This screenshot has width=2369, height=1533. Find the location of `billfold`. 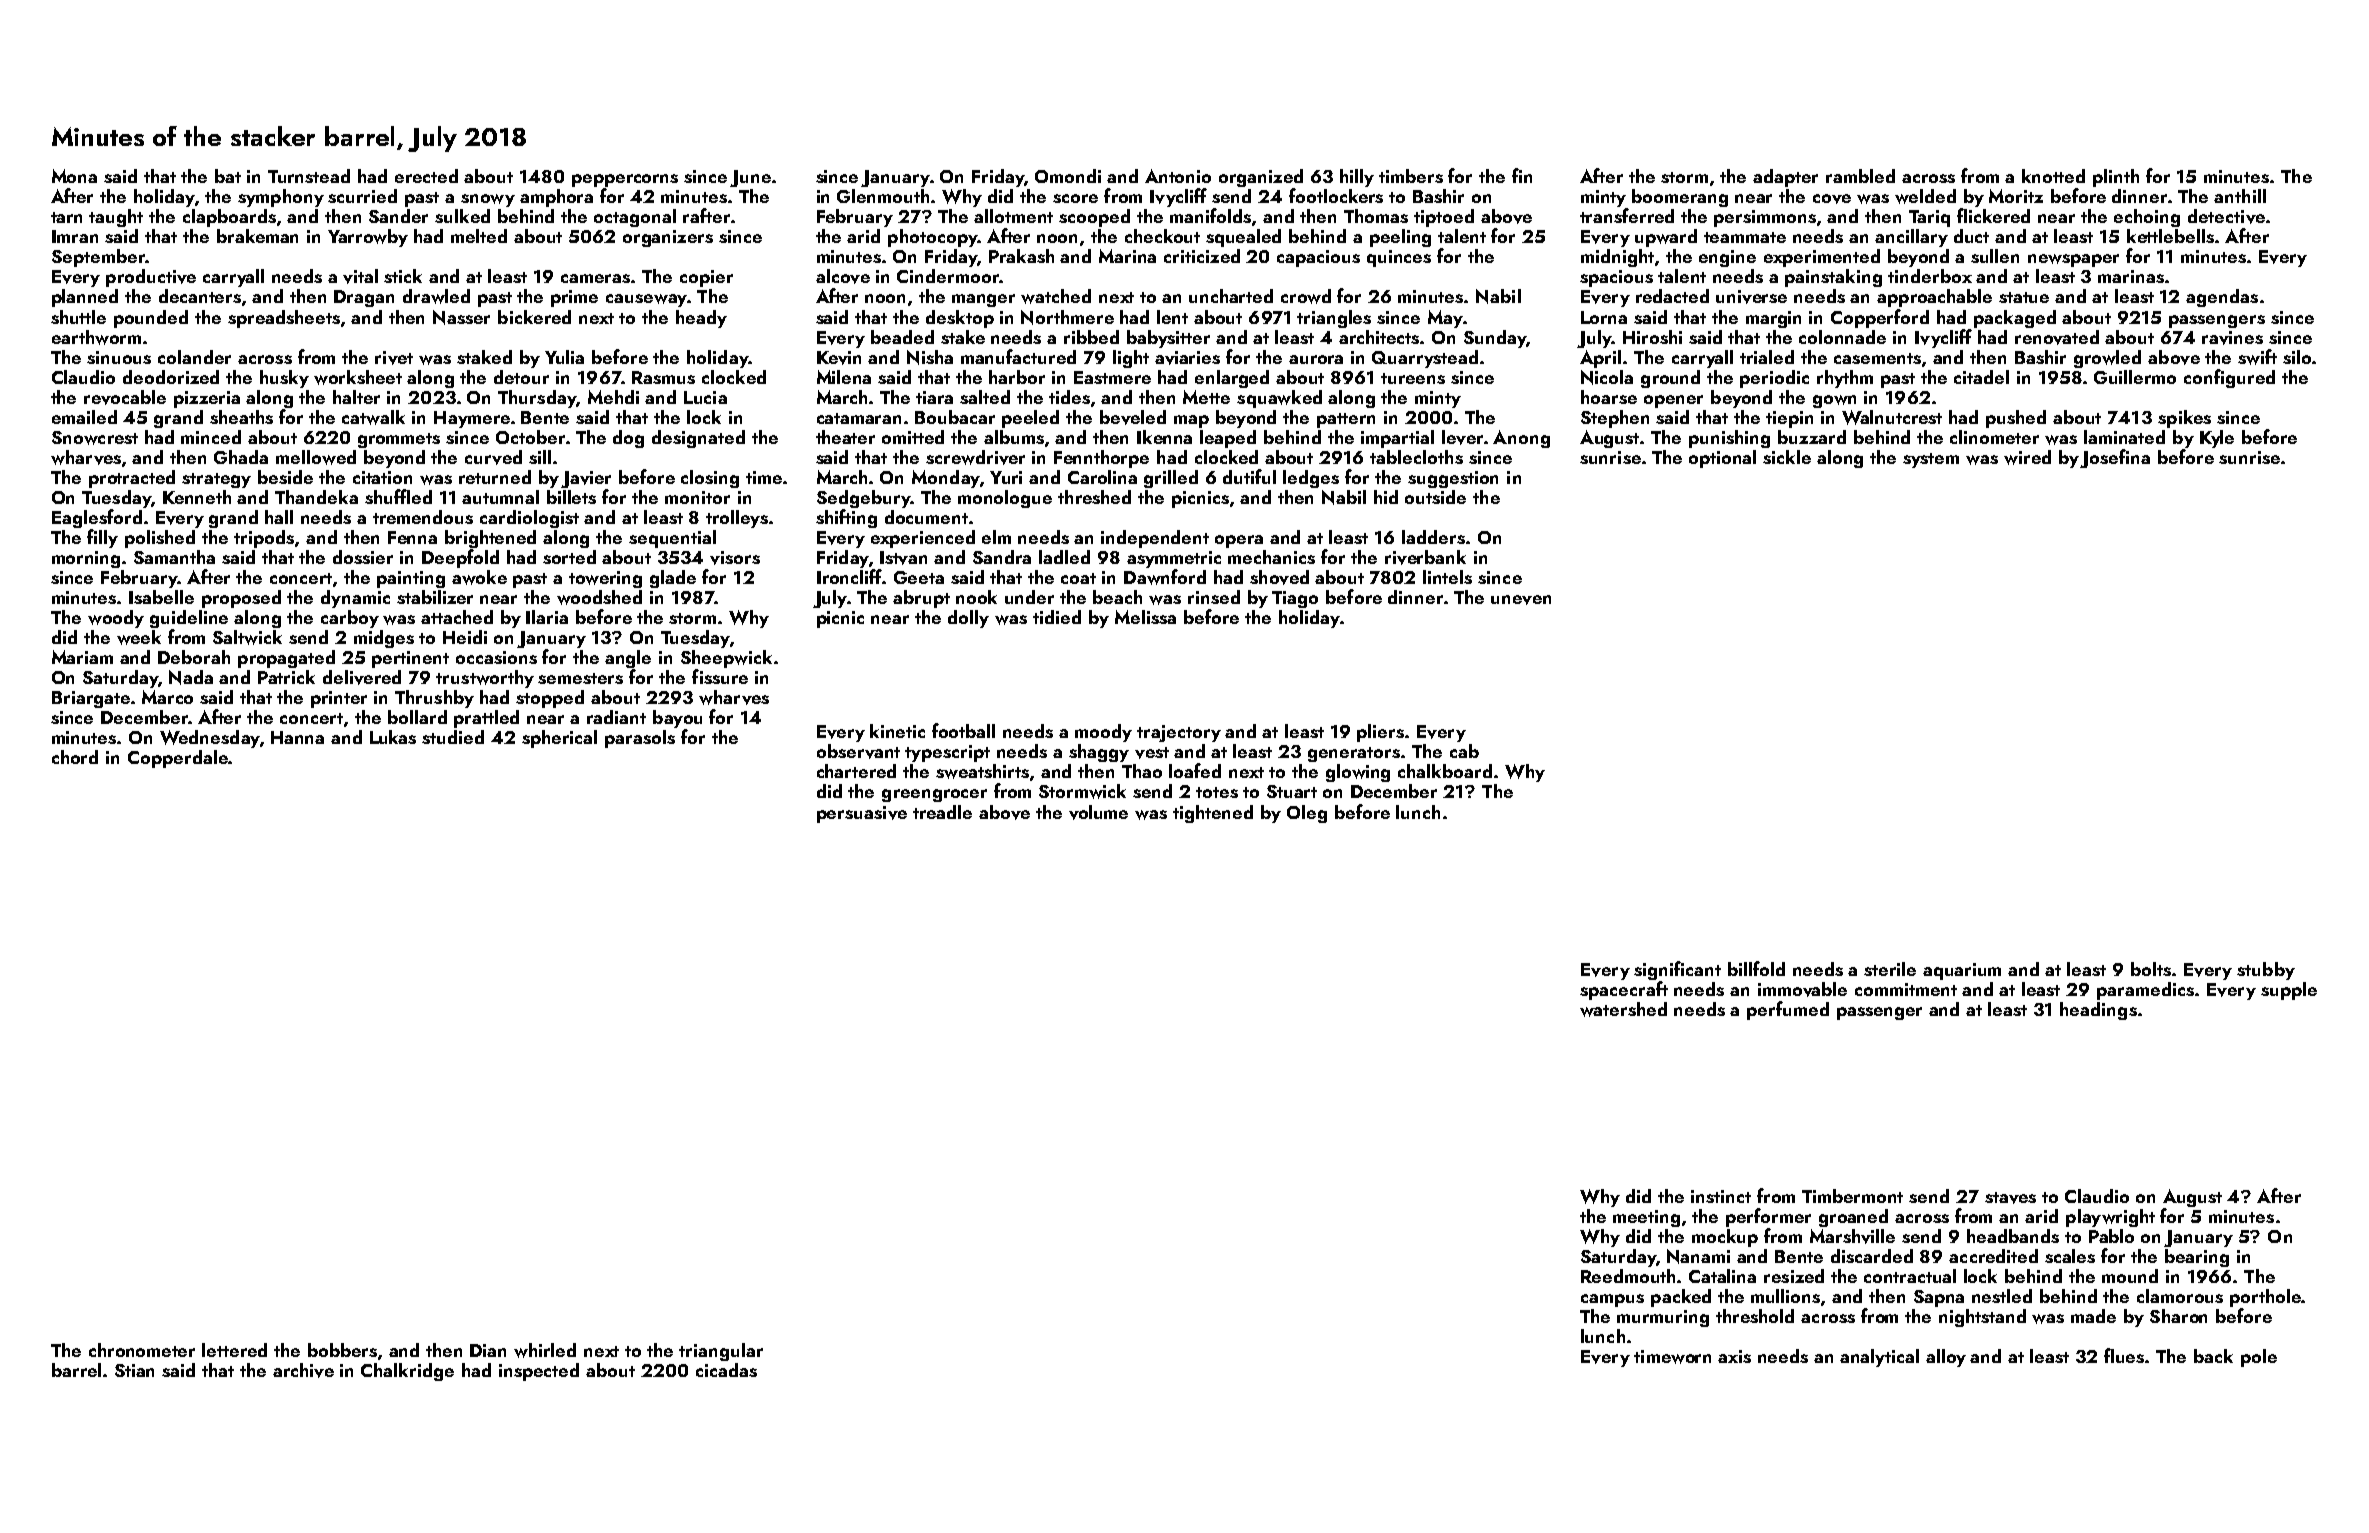

billfold is located at coordinates (1756, 968).
